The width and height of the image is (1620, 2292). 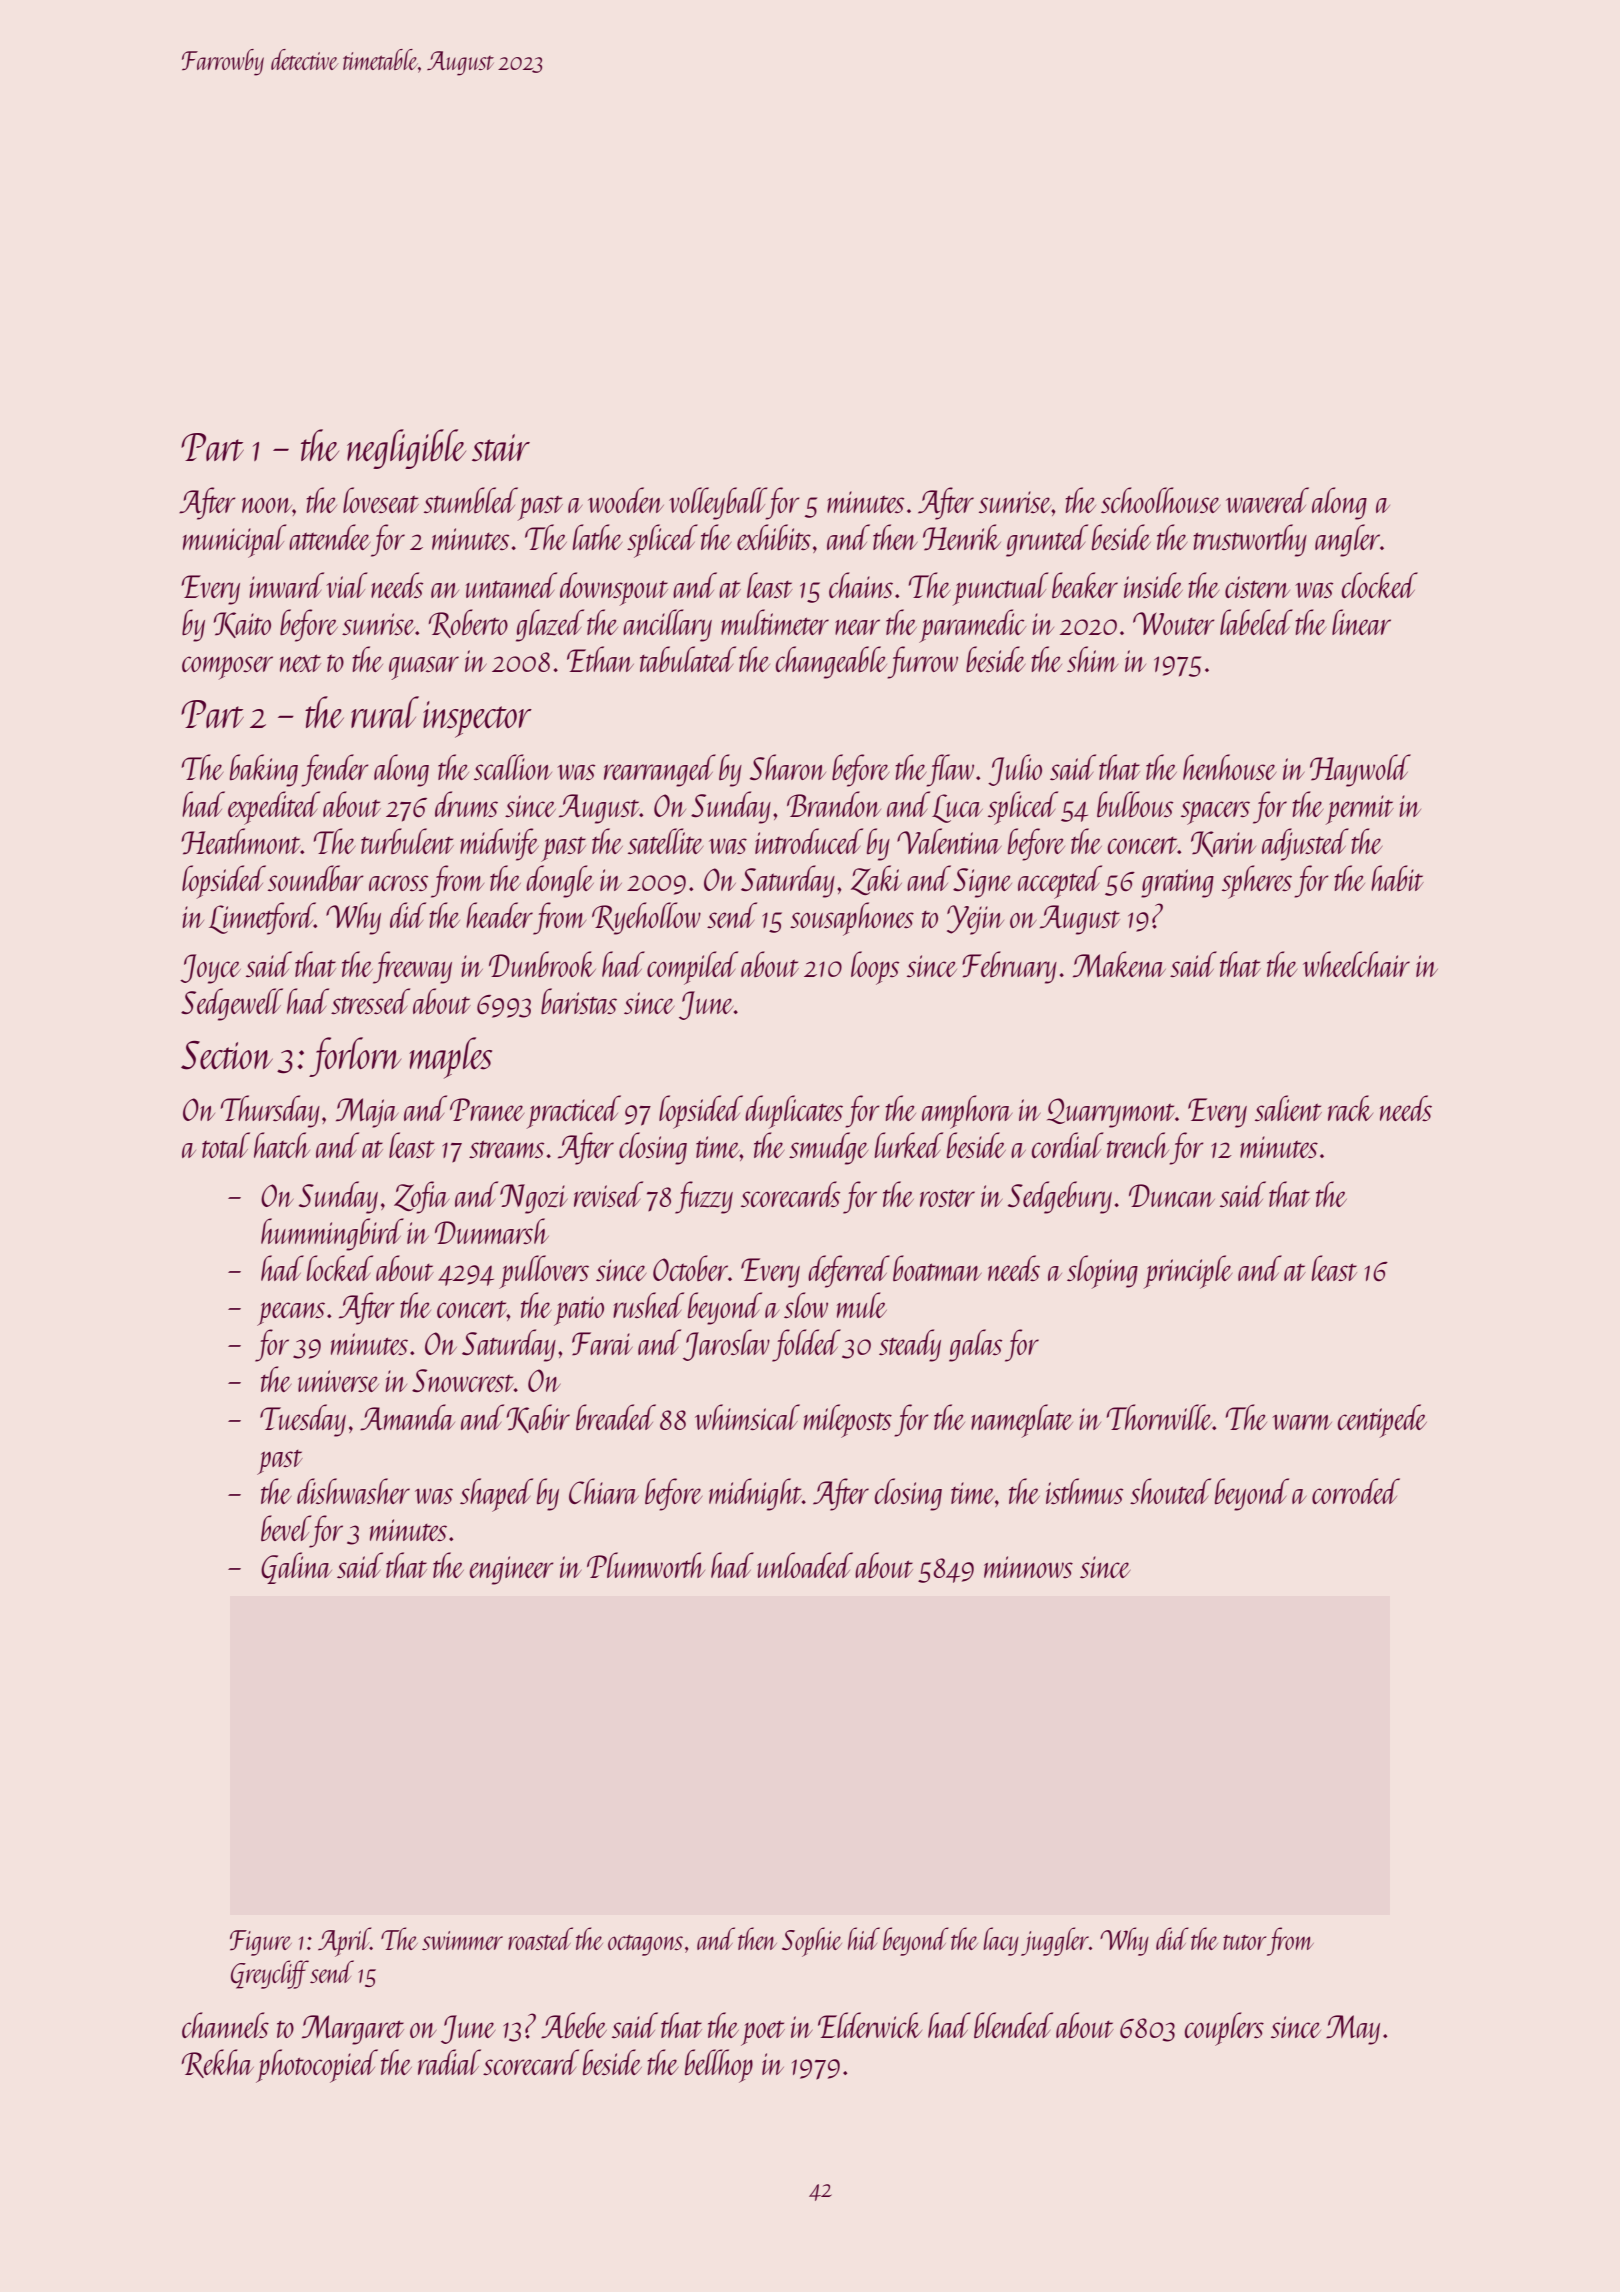 I want to click on mule, so click(x=862, y=1305).
